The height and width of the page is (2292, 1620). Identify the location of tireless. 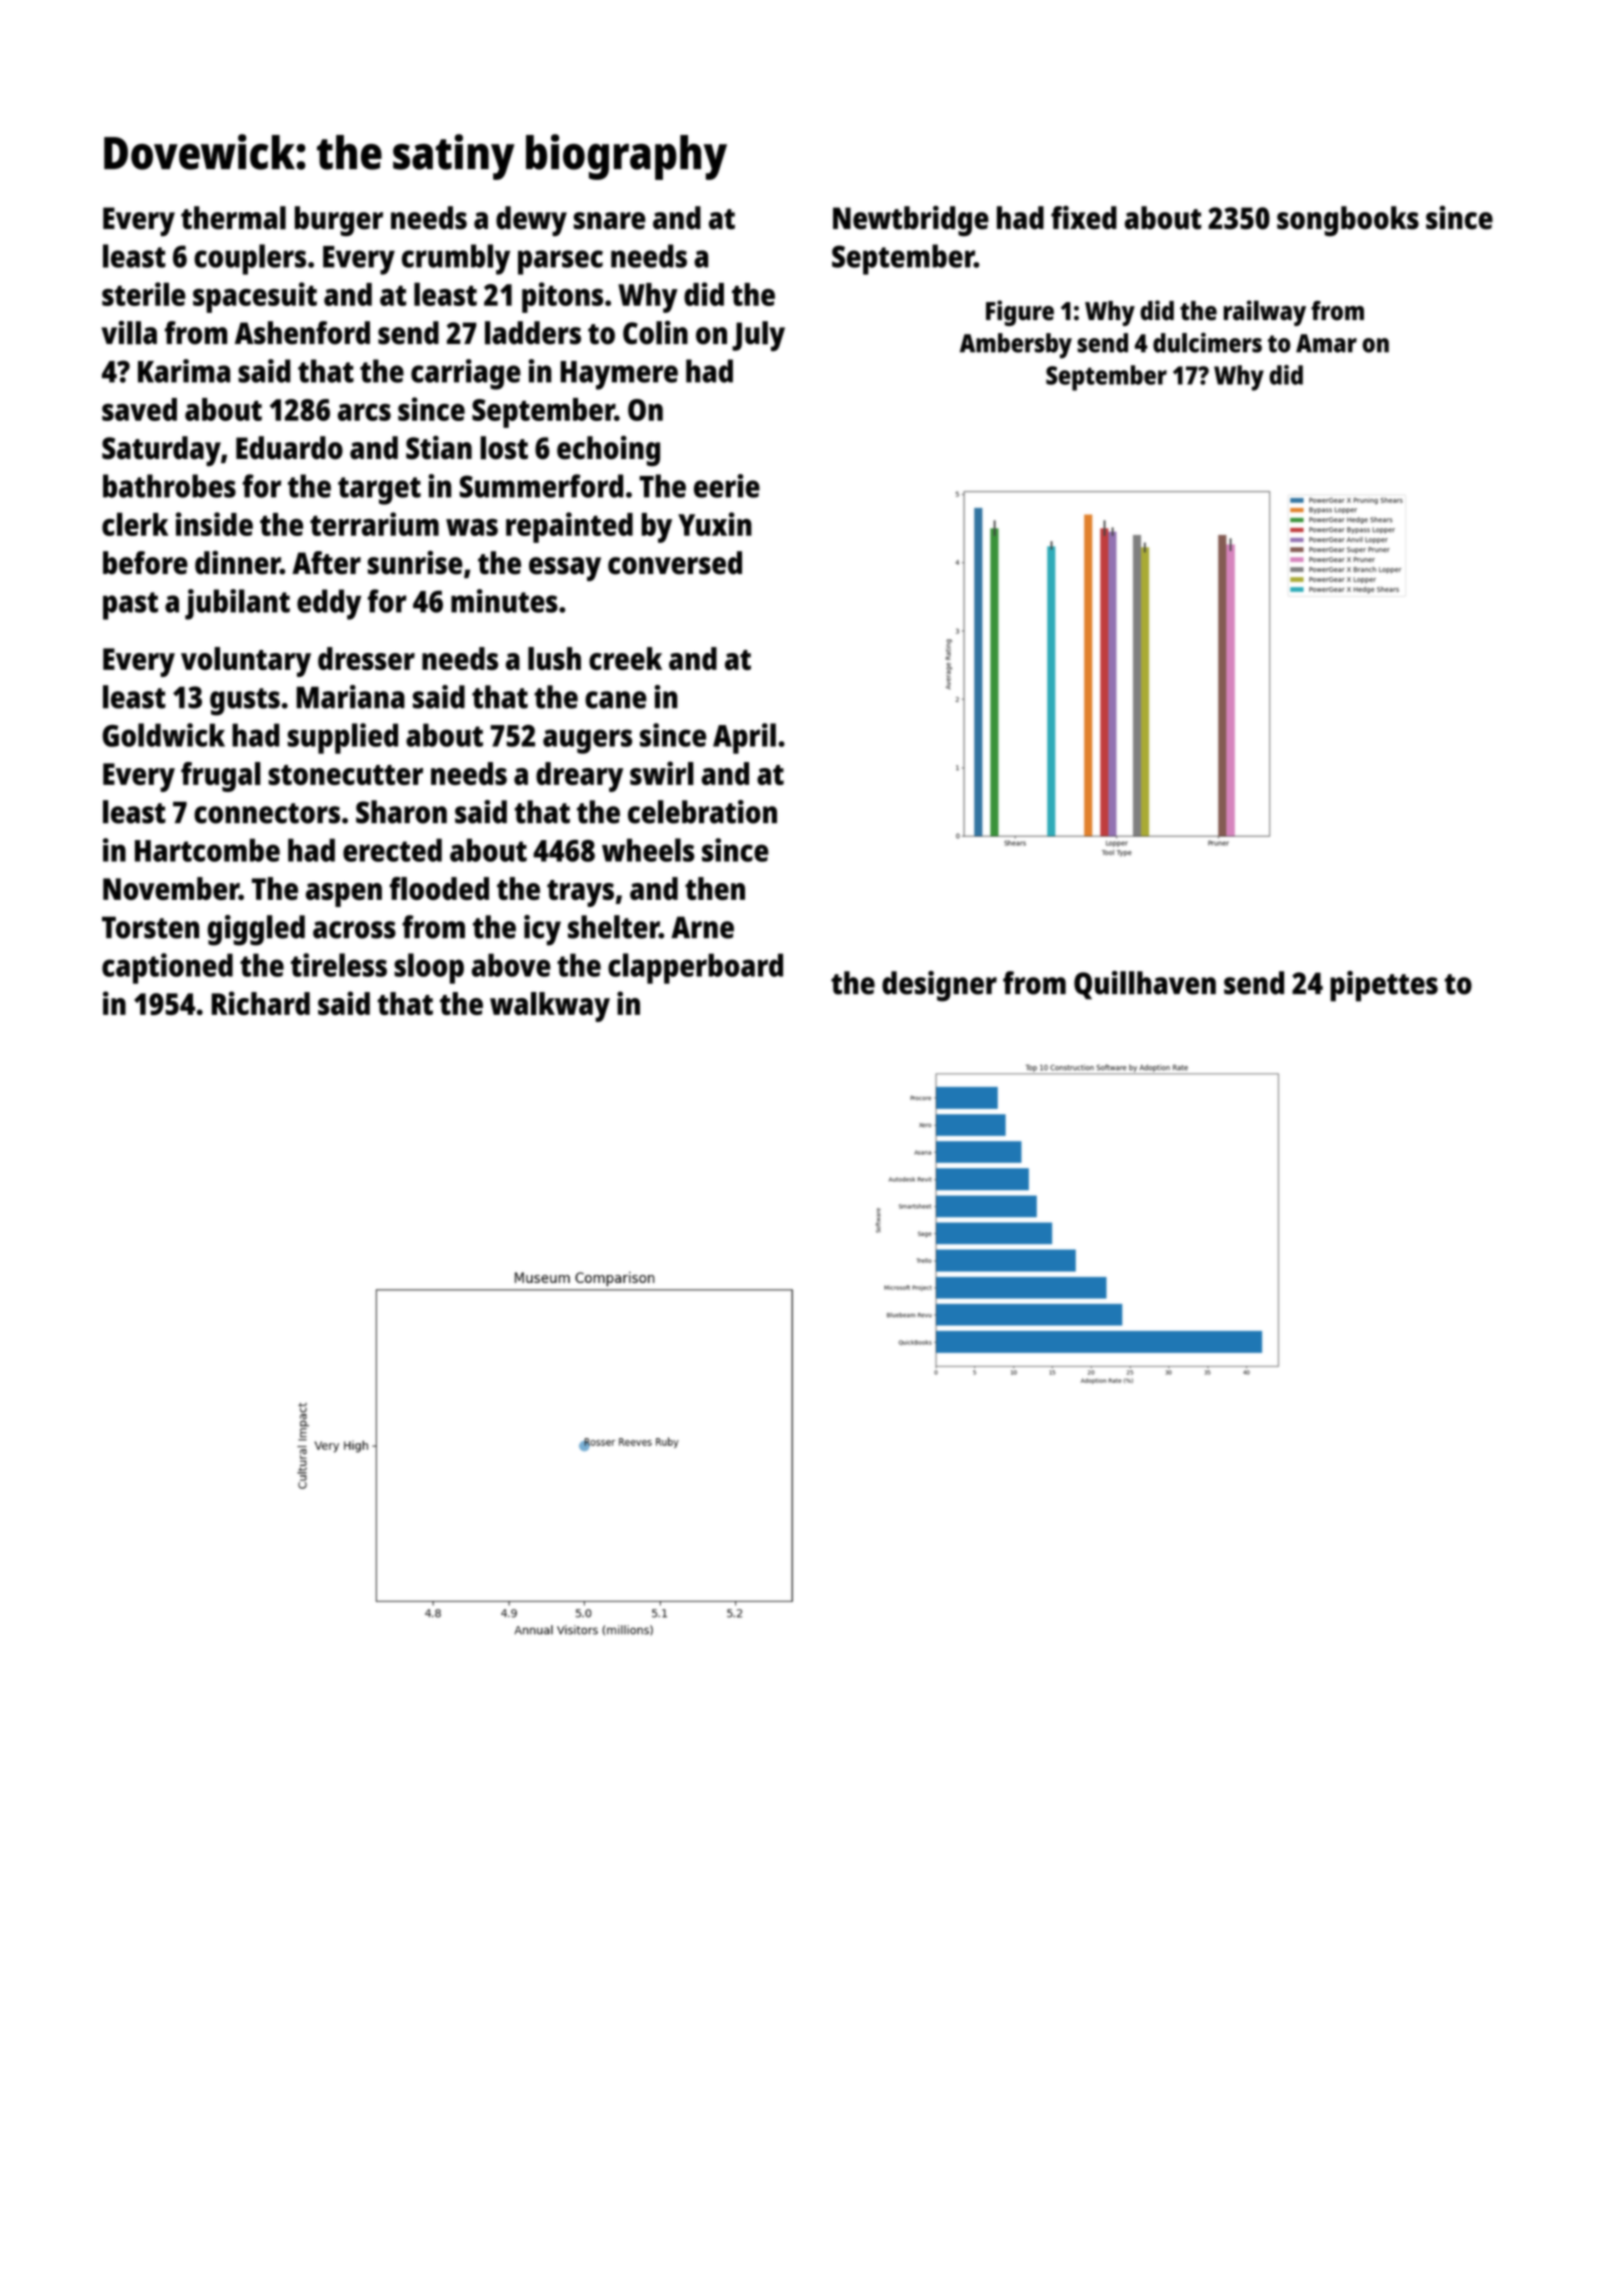
(339, 965).
